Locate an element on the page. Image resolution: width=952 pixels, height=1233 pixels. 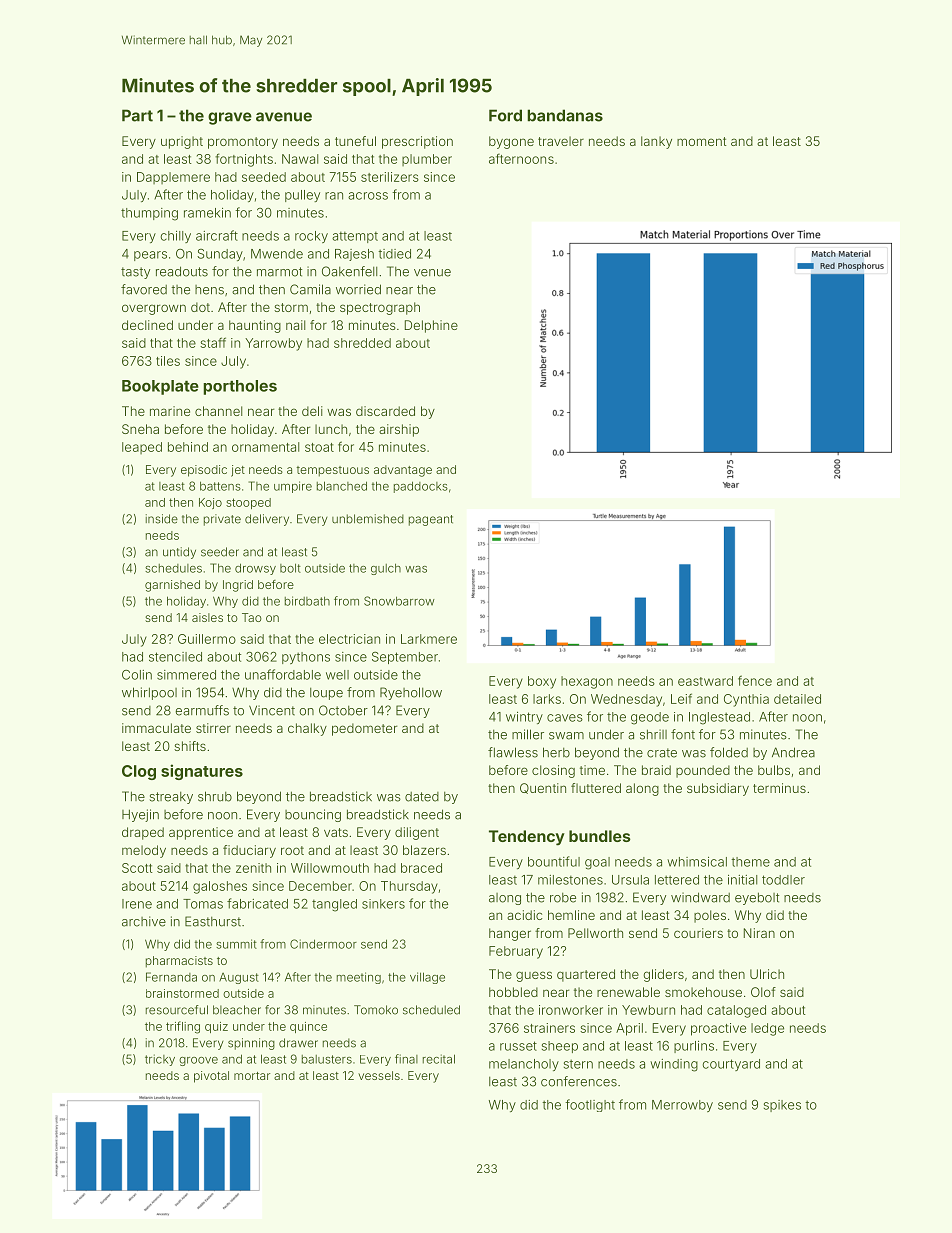
grave is located at coordinates (230, 118).
